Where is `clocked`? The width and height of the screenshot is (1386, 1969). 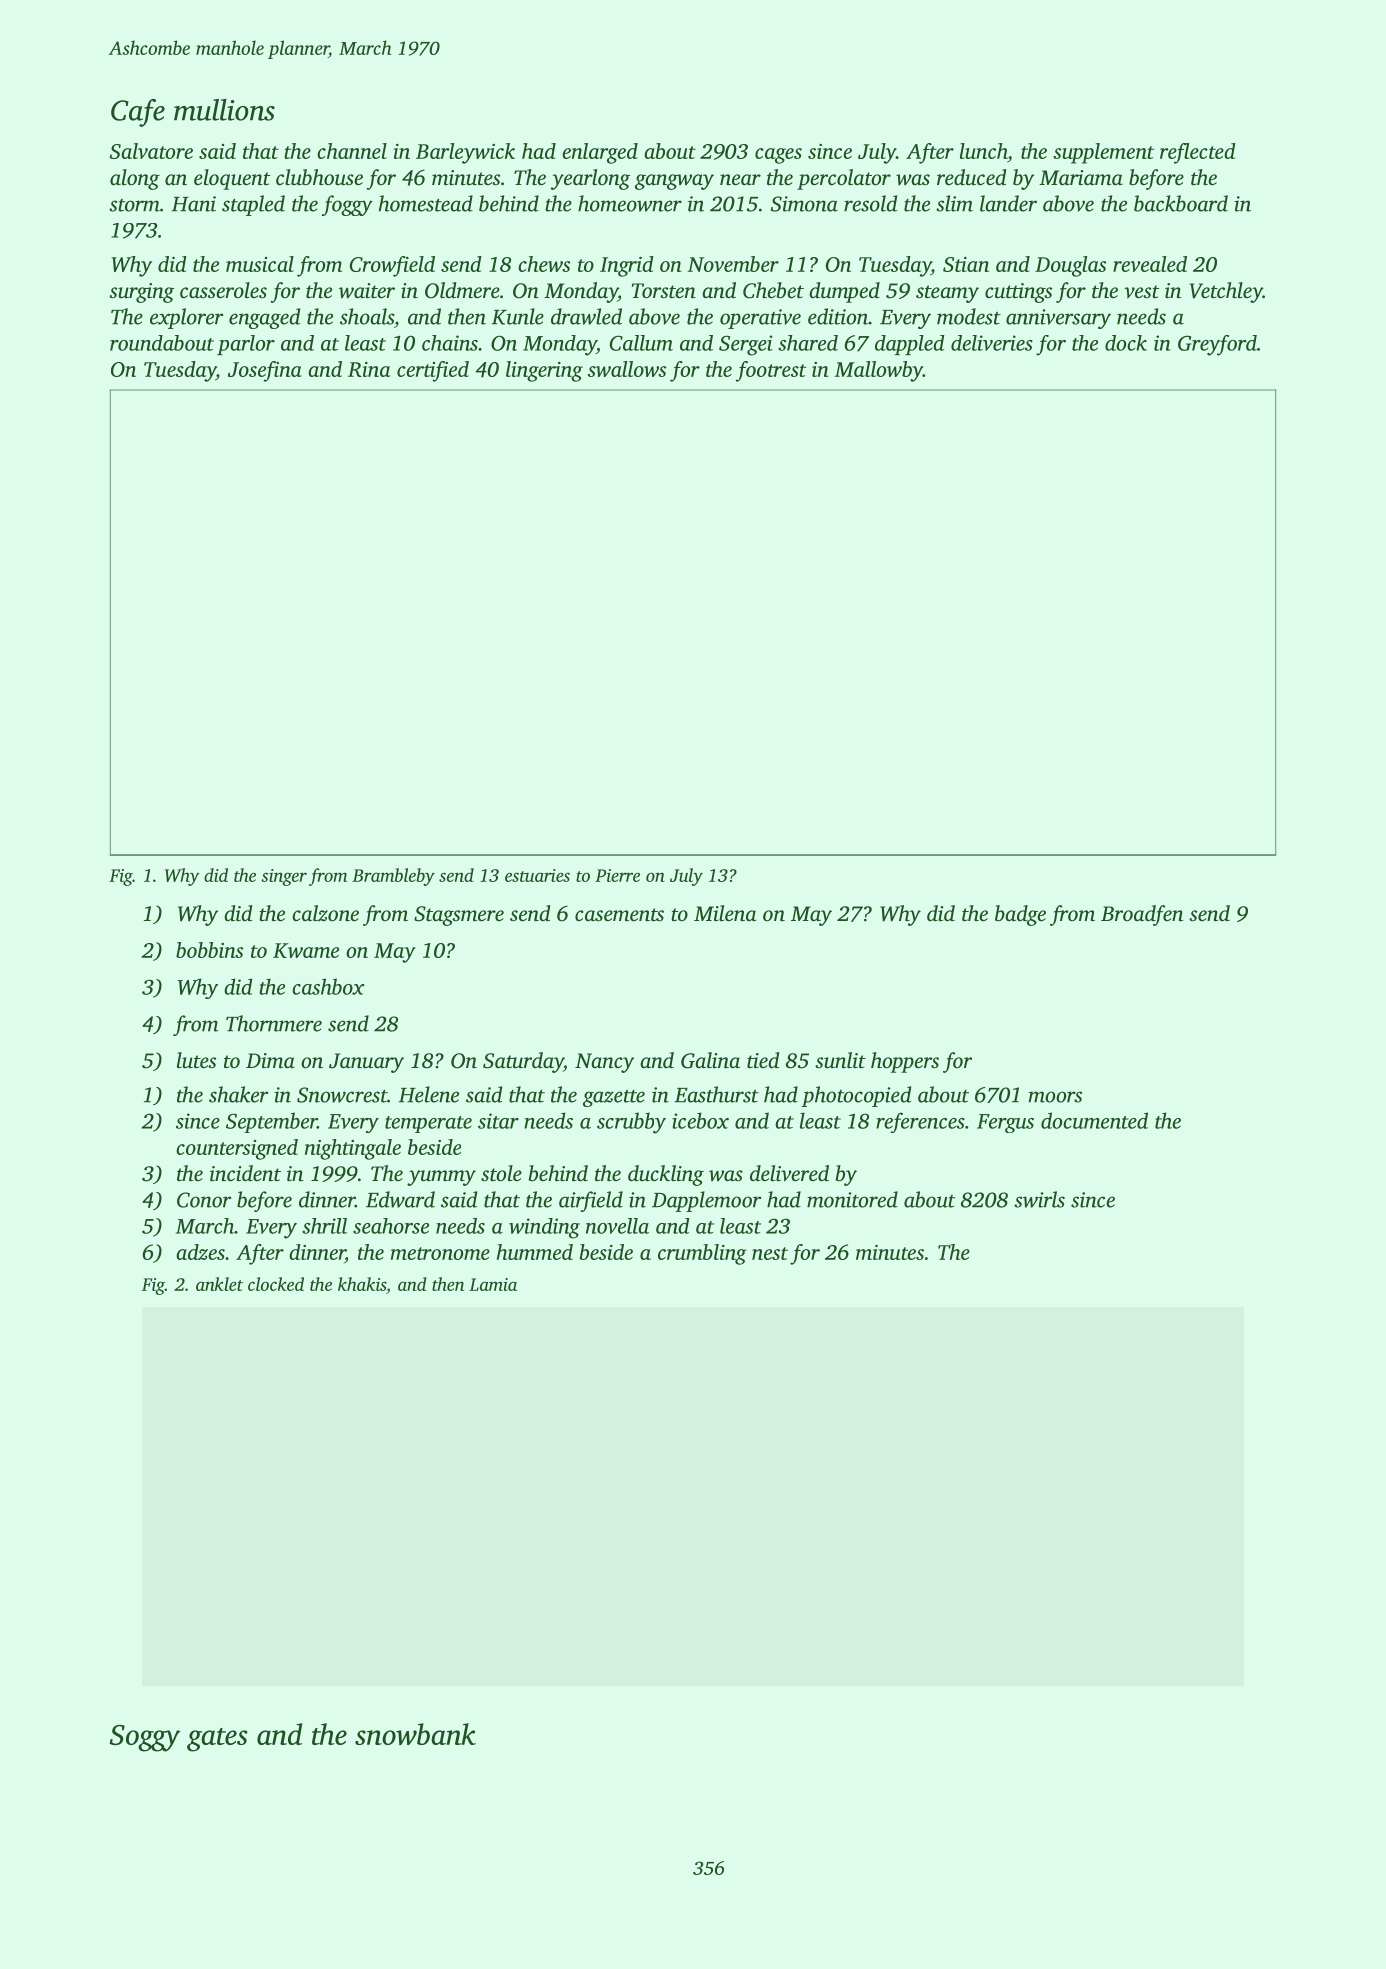
clocked is located at coordinates (276, 1284).
